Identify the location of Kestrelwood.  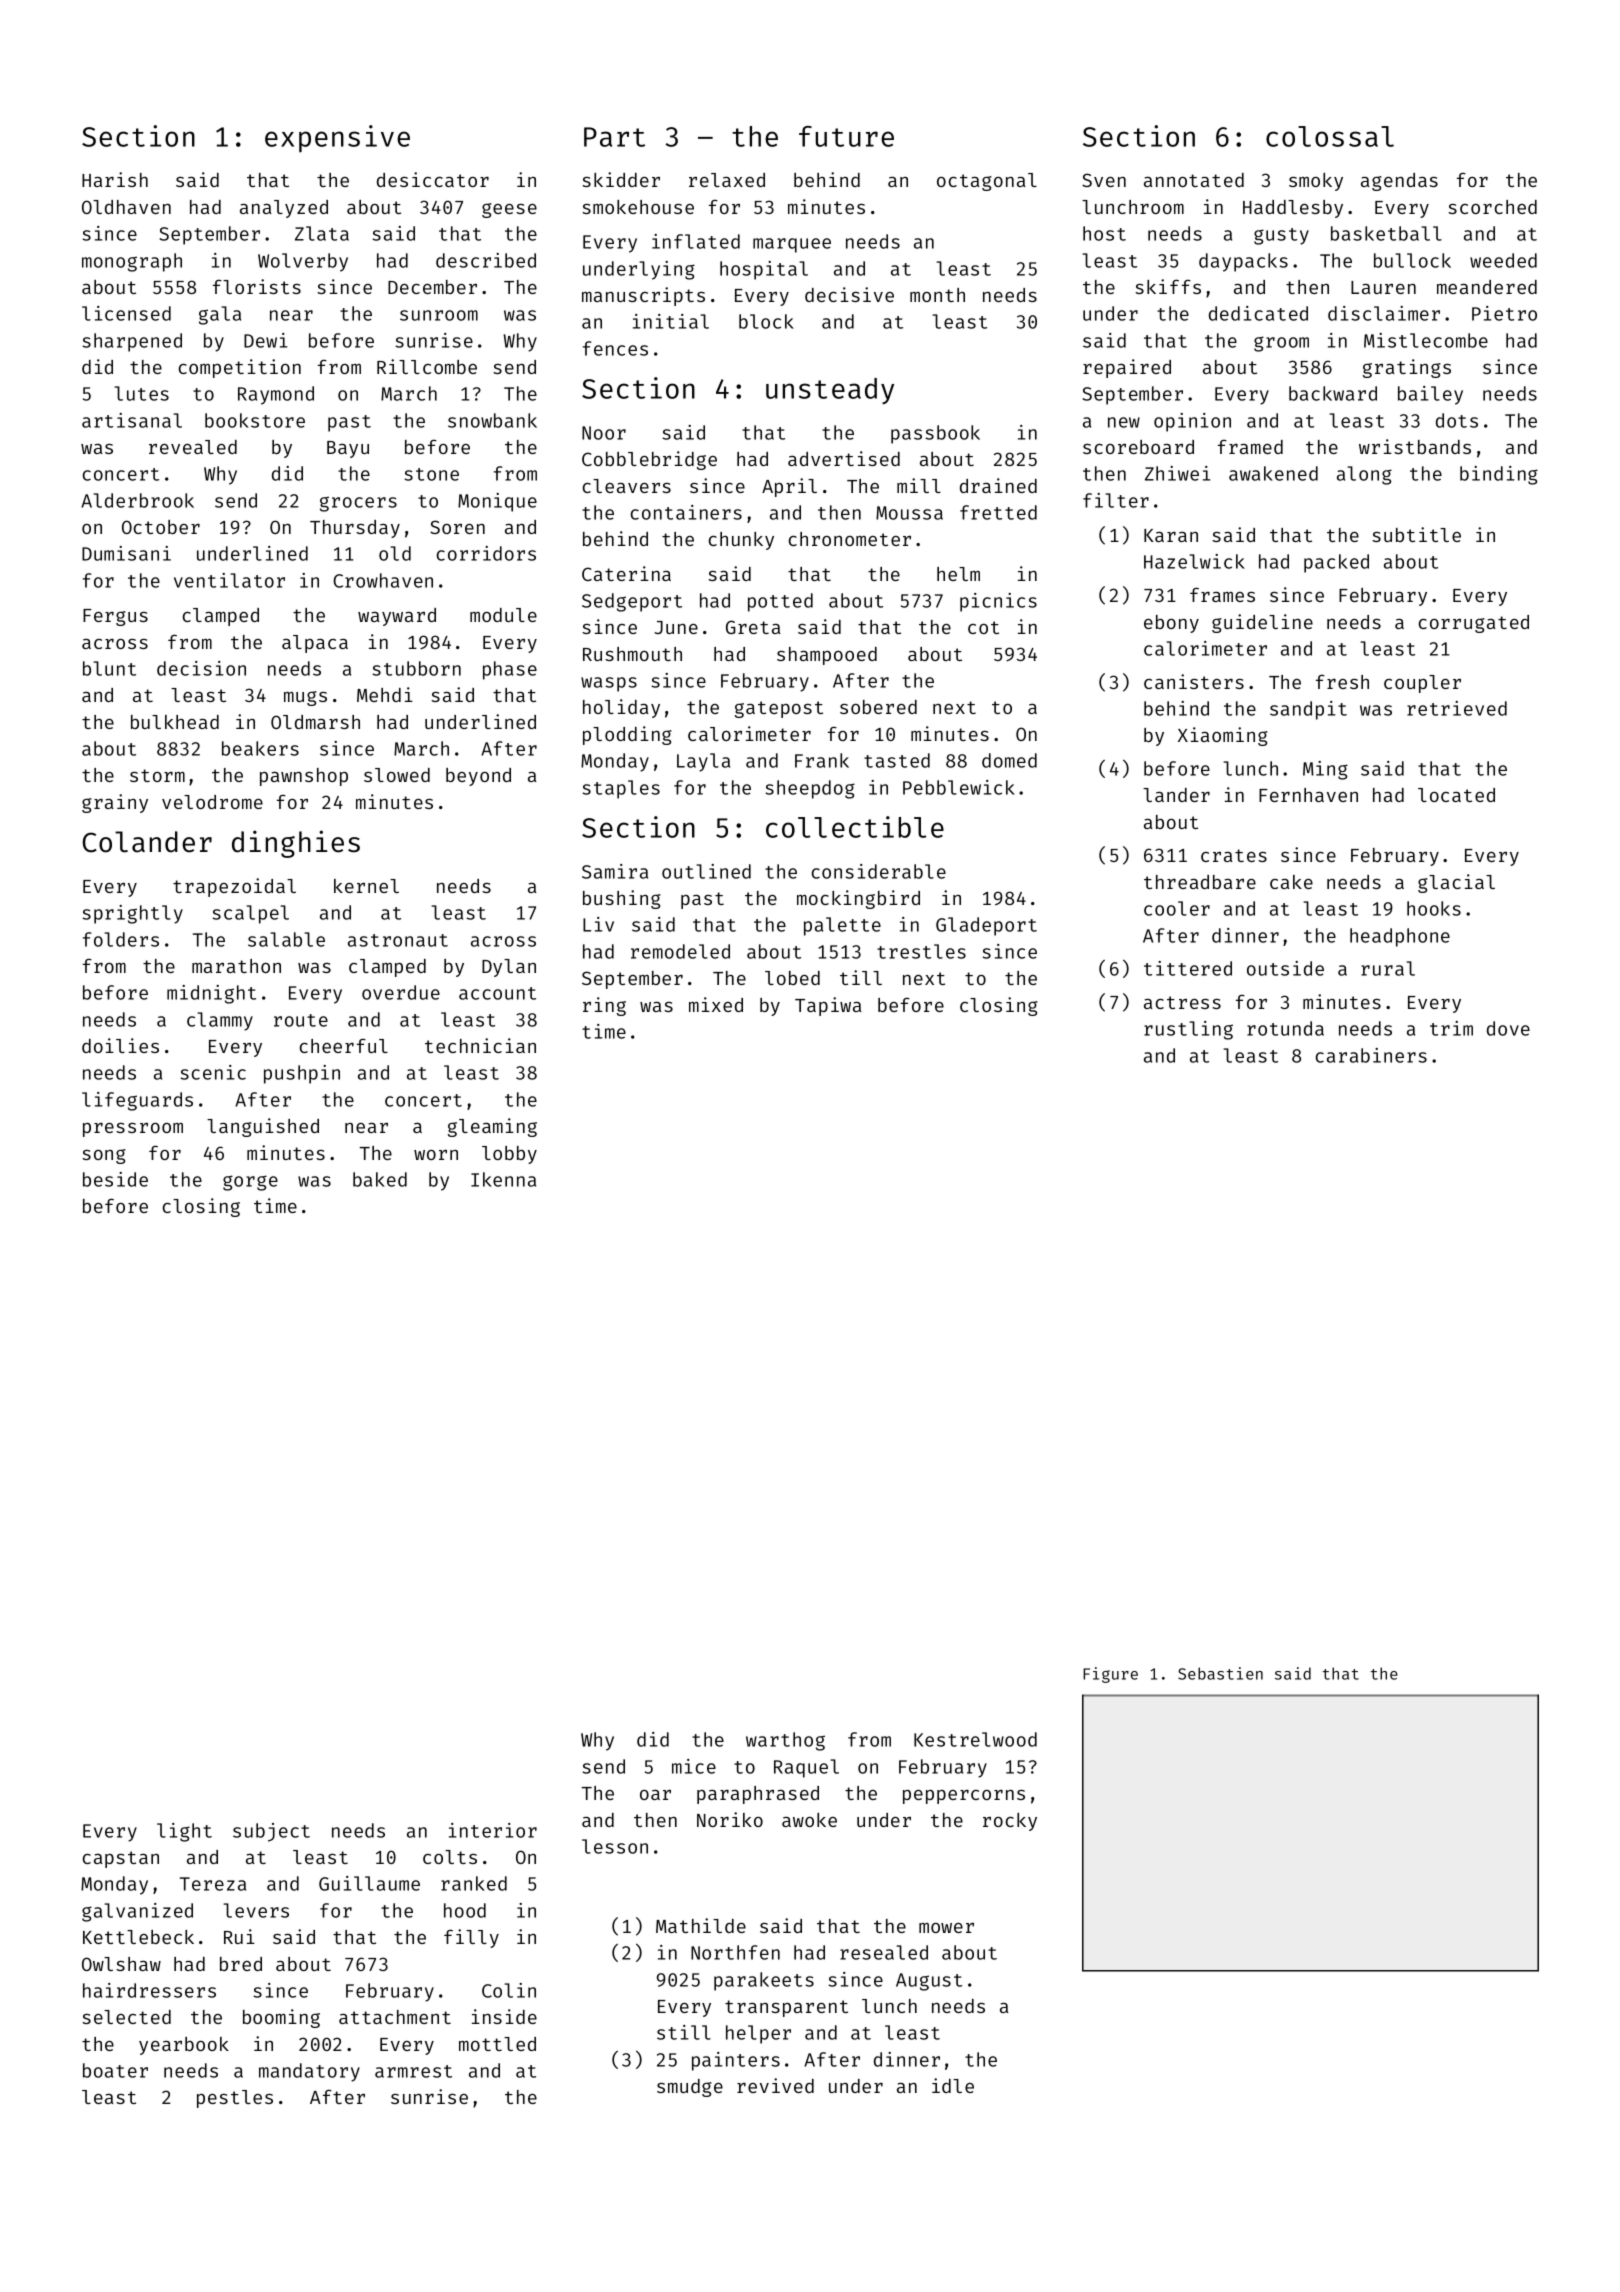
(975, 1739).
